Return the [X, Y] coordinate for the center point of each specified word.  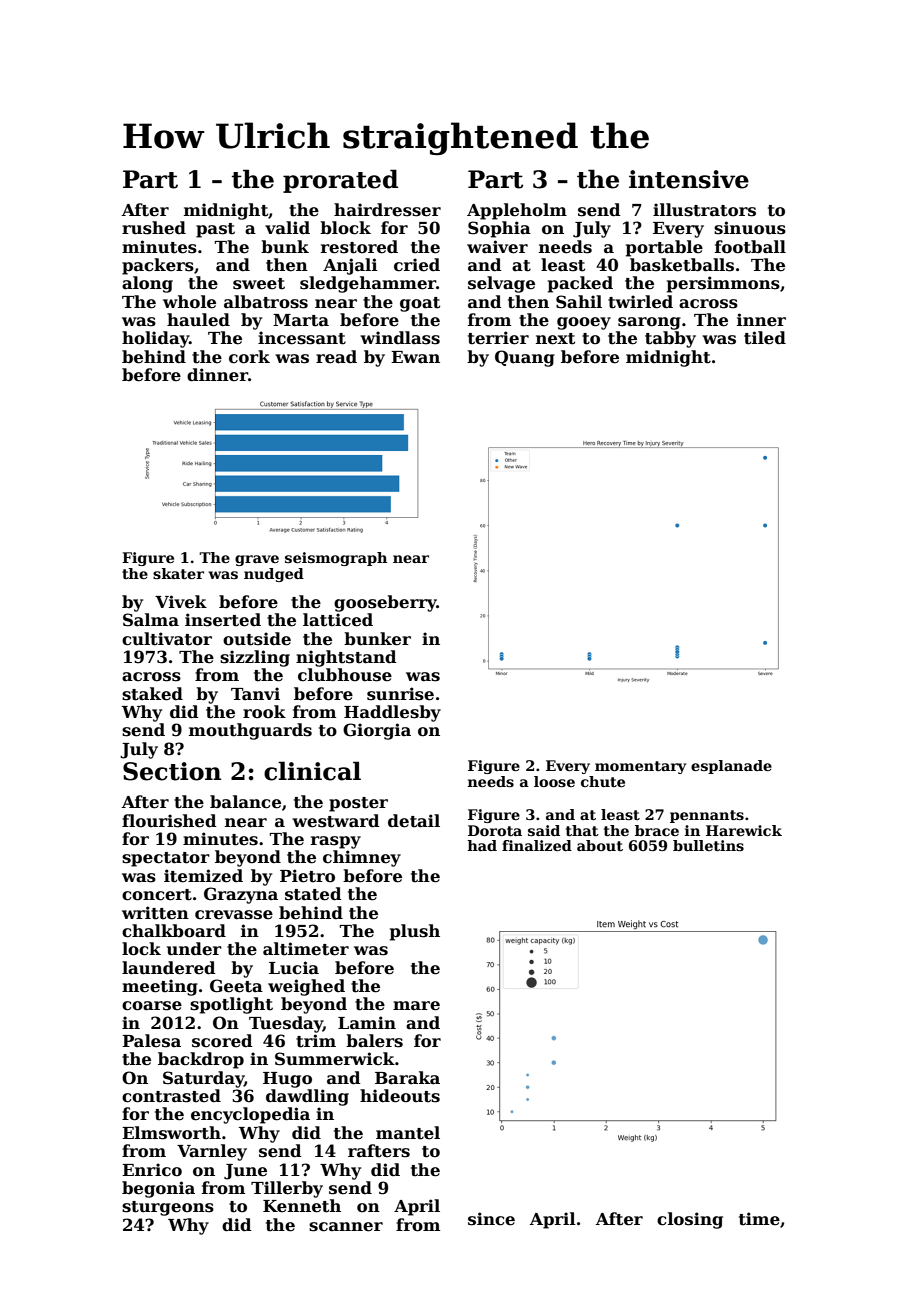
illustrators [704, 210]
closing [690, 1220]
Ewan [415, 357]
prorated [340, 181]
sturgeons [168, 1208]
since [491, 1219]
